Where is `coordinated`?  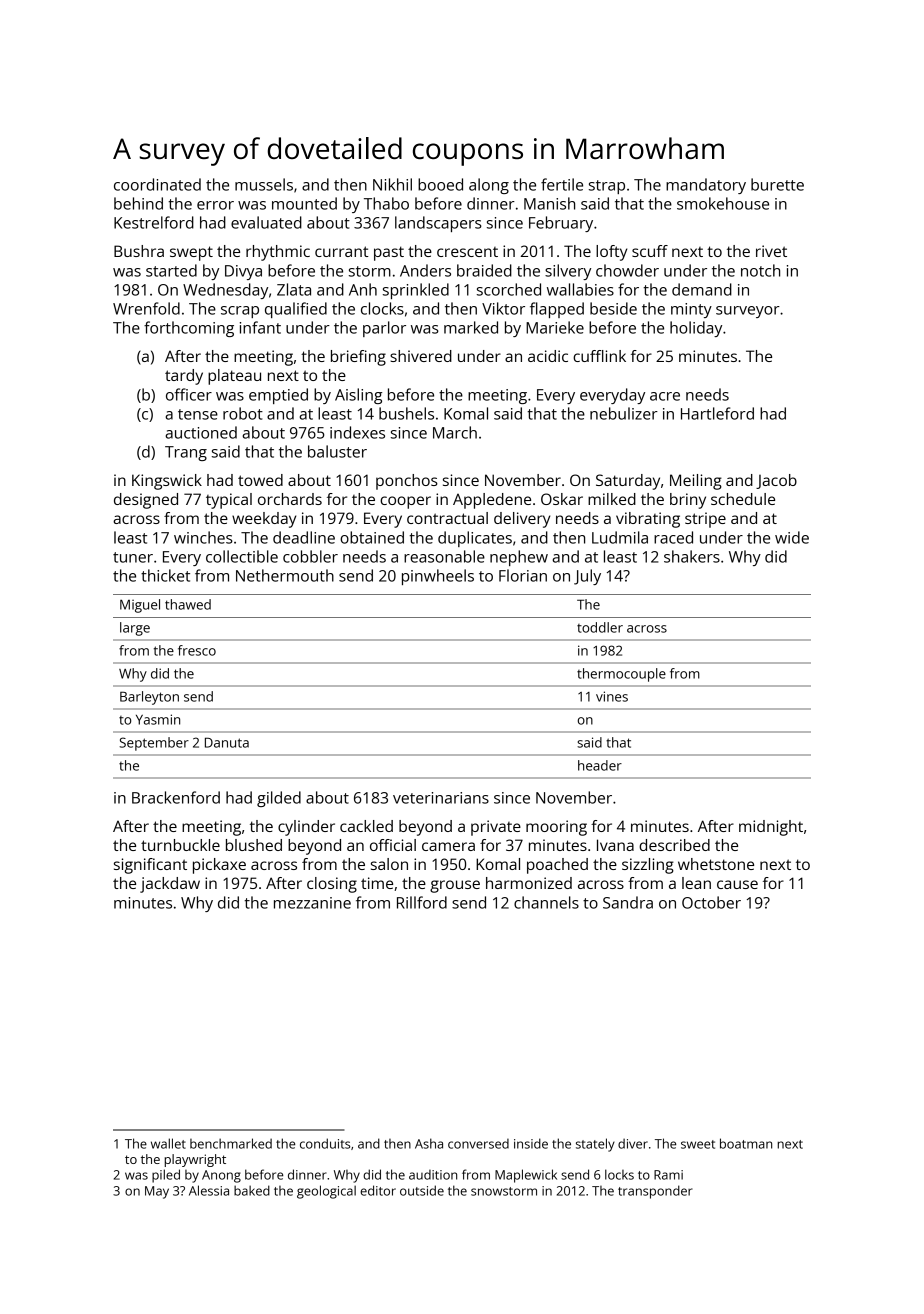 coordinated is located at coordinates (157, 184).
